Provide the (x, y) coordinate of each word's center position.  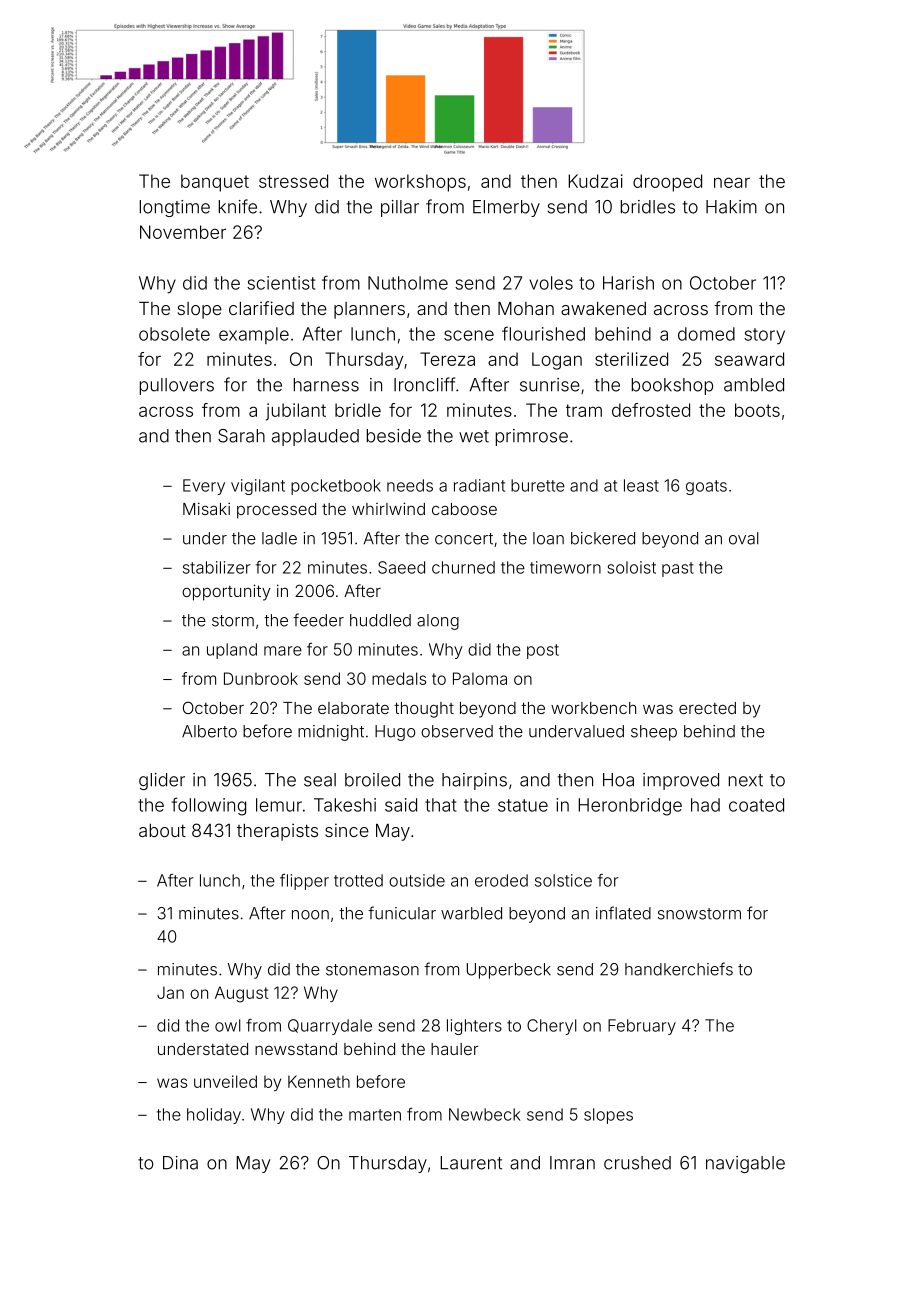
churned (463, 567)
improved (681, 781)
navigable (745, 1164)
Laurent (471, 1163)
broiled (372, 780)
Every (204, 487)
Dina (180, 1163)
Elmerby (506, 208)
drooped (667, 183)
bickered (603, 538)
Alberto (209, 731)
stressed (293, 181)
